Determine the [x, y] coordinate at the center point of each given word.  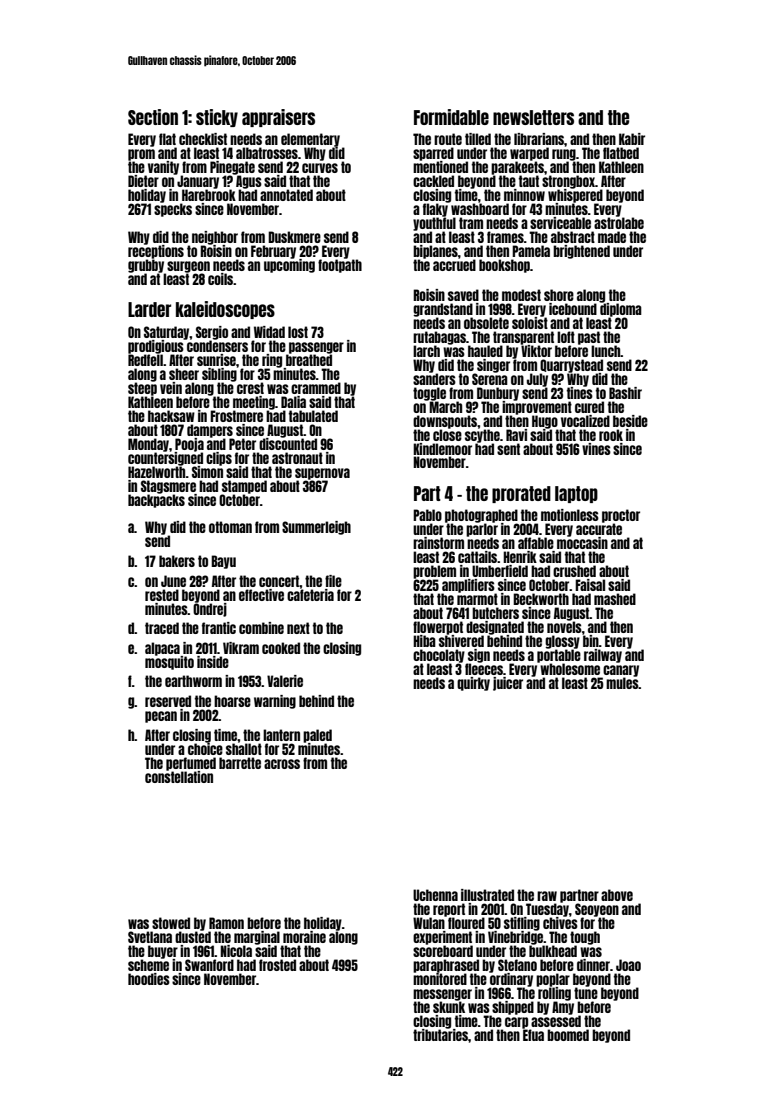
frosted [277, 965]
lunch [606, 351]
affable [536, 543]
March [445, 407]
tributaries [440, 1035]
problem [434, 572]
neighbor [215, 238]
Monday [148, 445]
